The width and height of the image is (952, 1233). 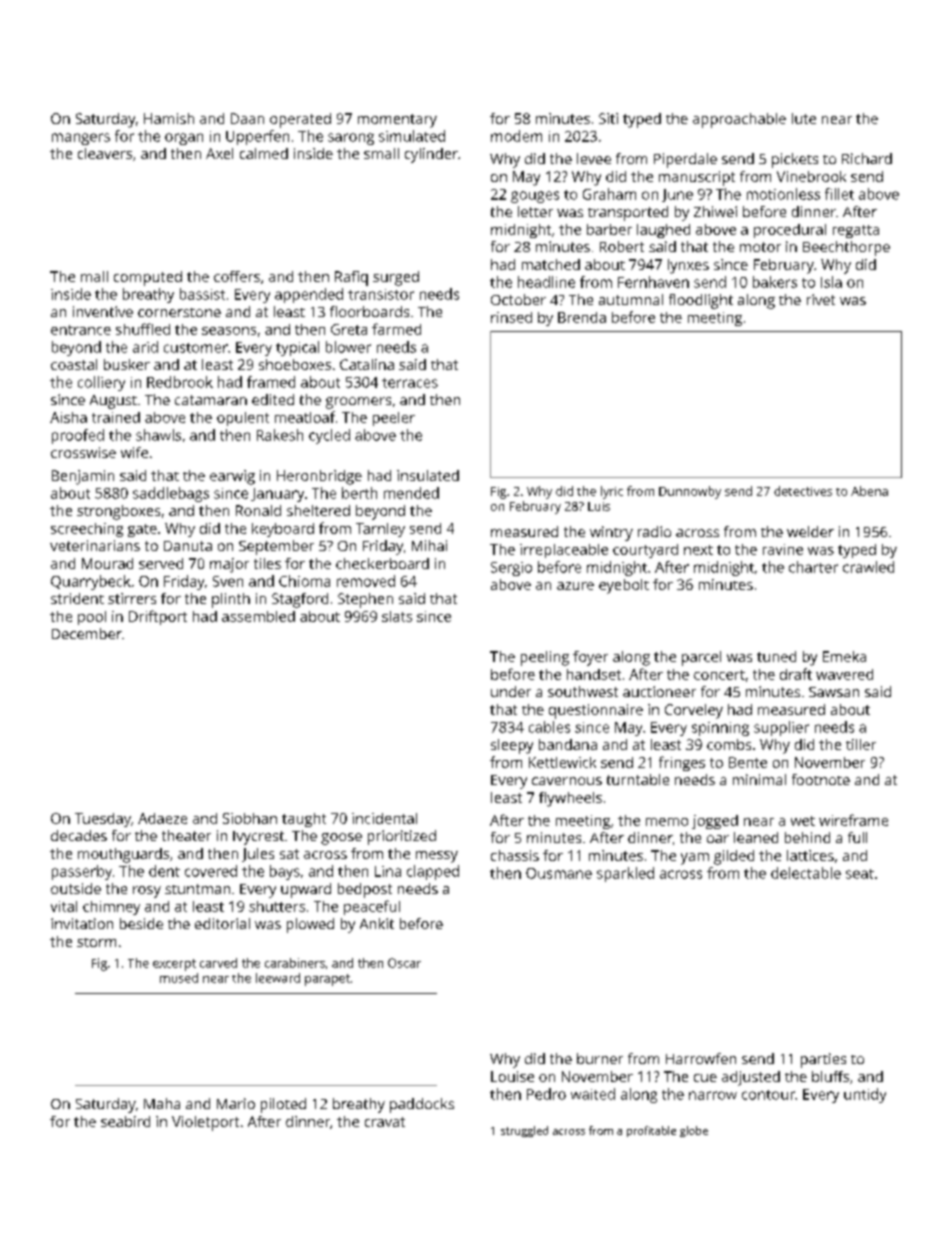 What do you see at coordinates (511, 691) in the image?
I see `under` at bounding box center [511, 691].
